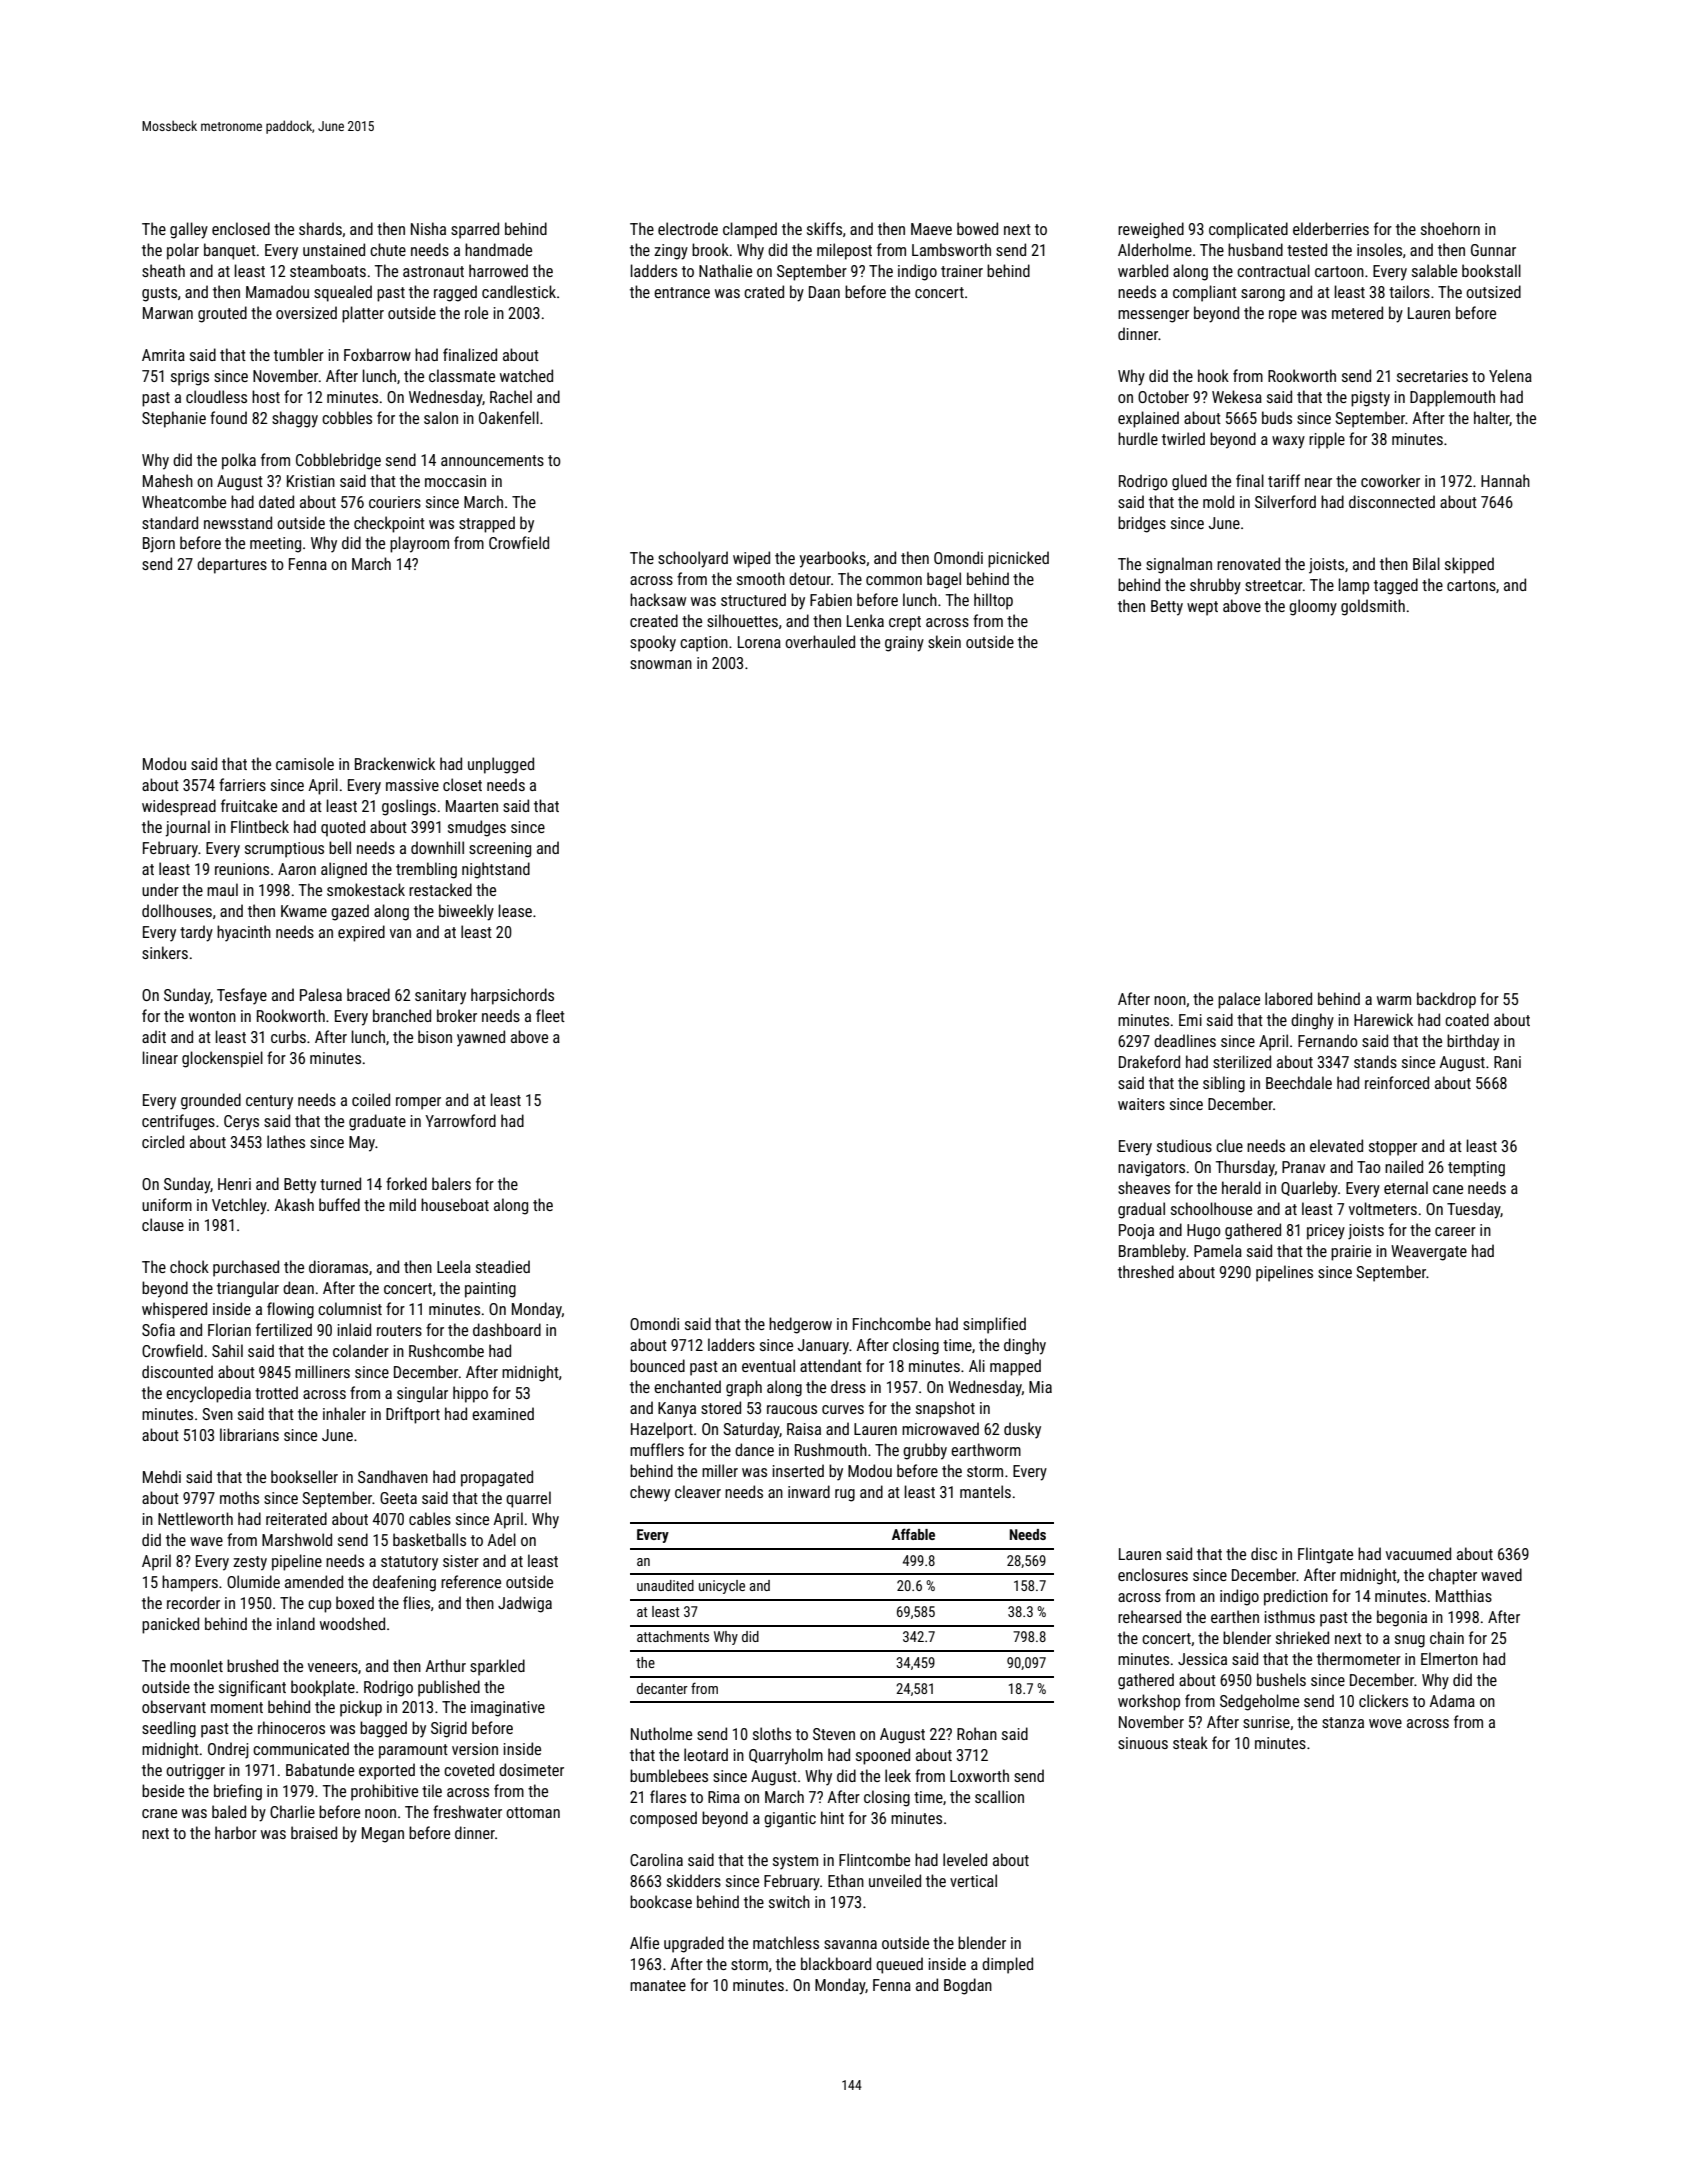 The image size is (1683, 2178). Describe the element at coordinates (1239, 1000) in the screenshot. I see `palace` at that location.
